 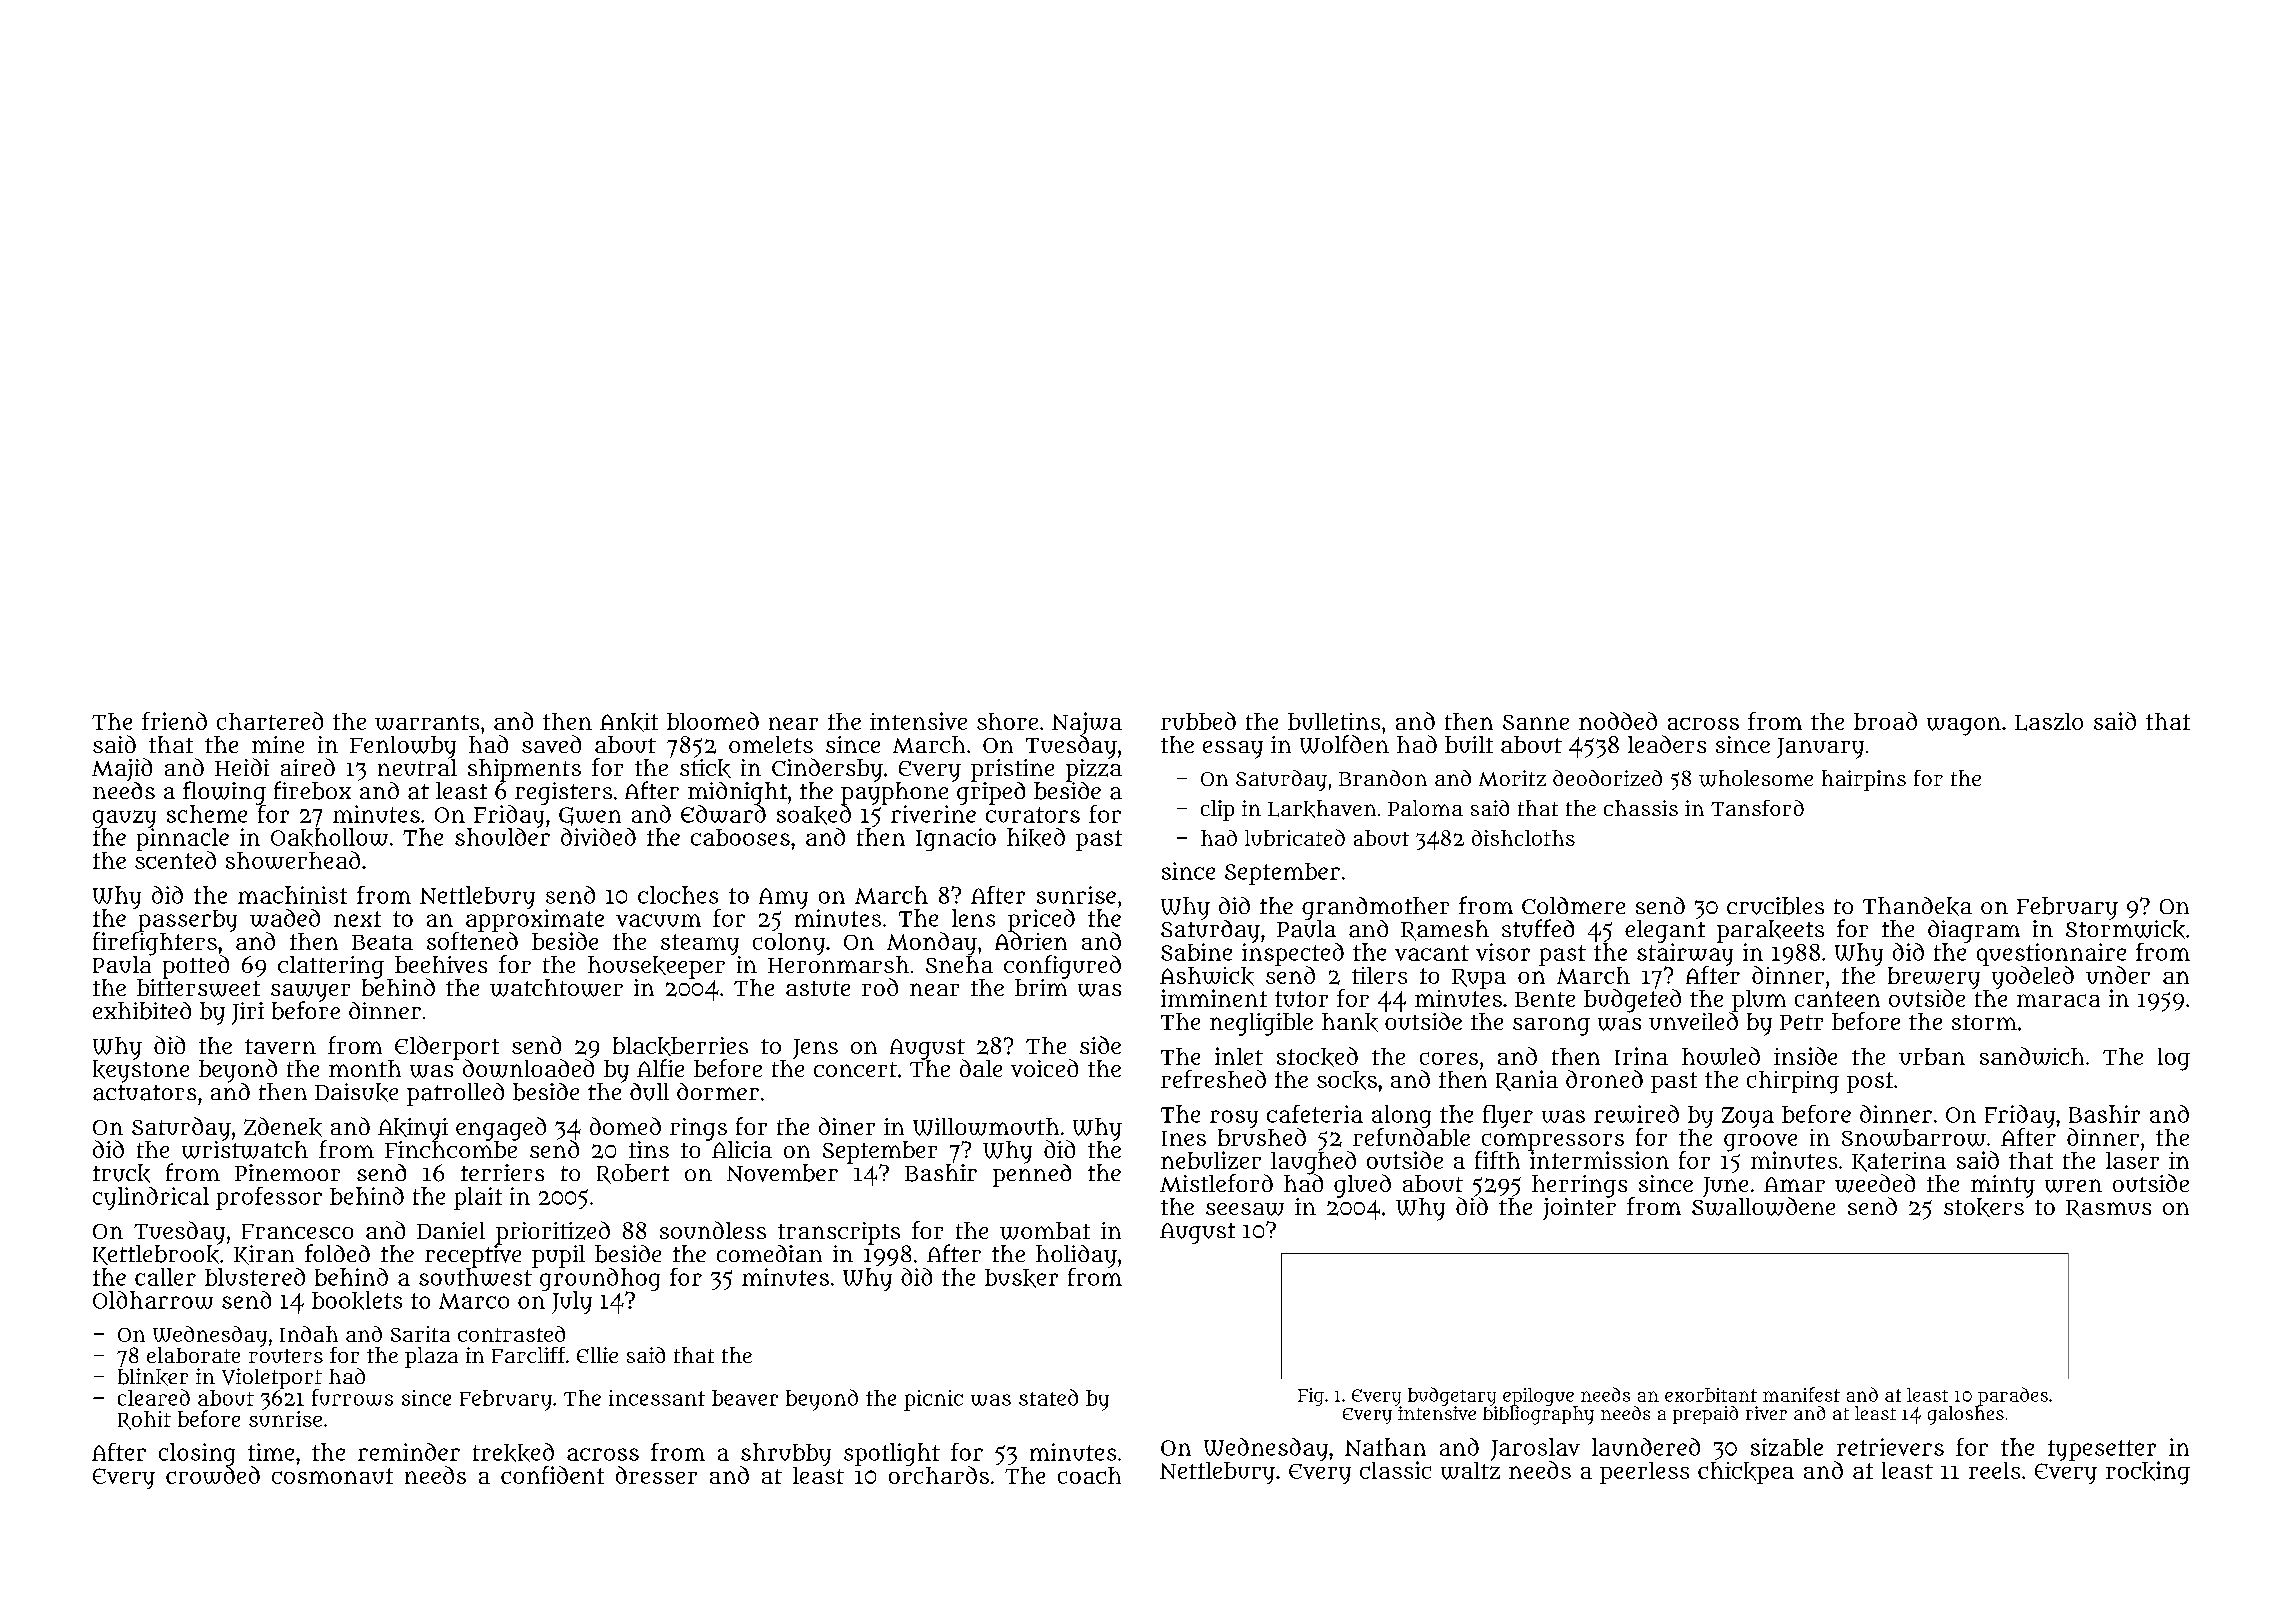 I want to click on parades, so click(x=2013, y=1396).
